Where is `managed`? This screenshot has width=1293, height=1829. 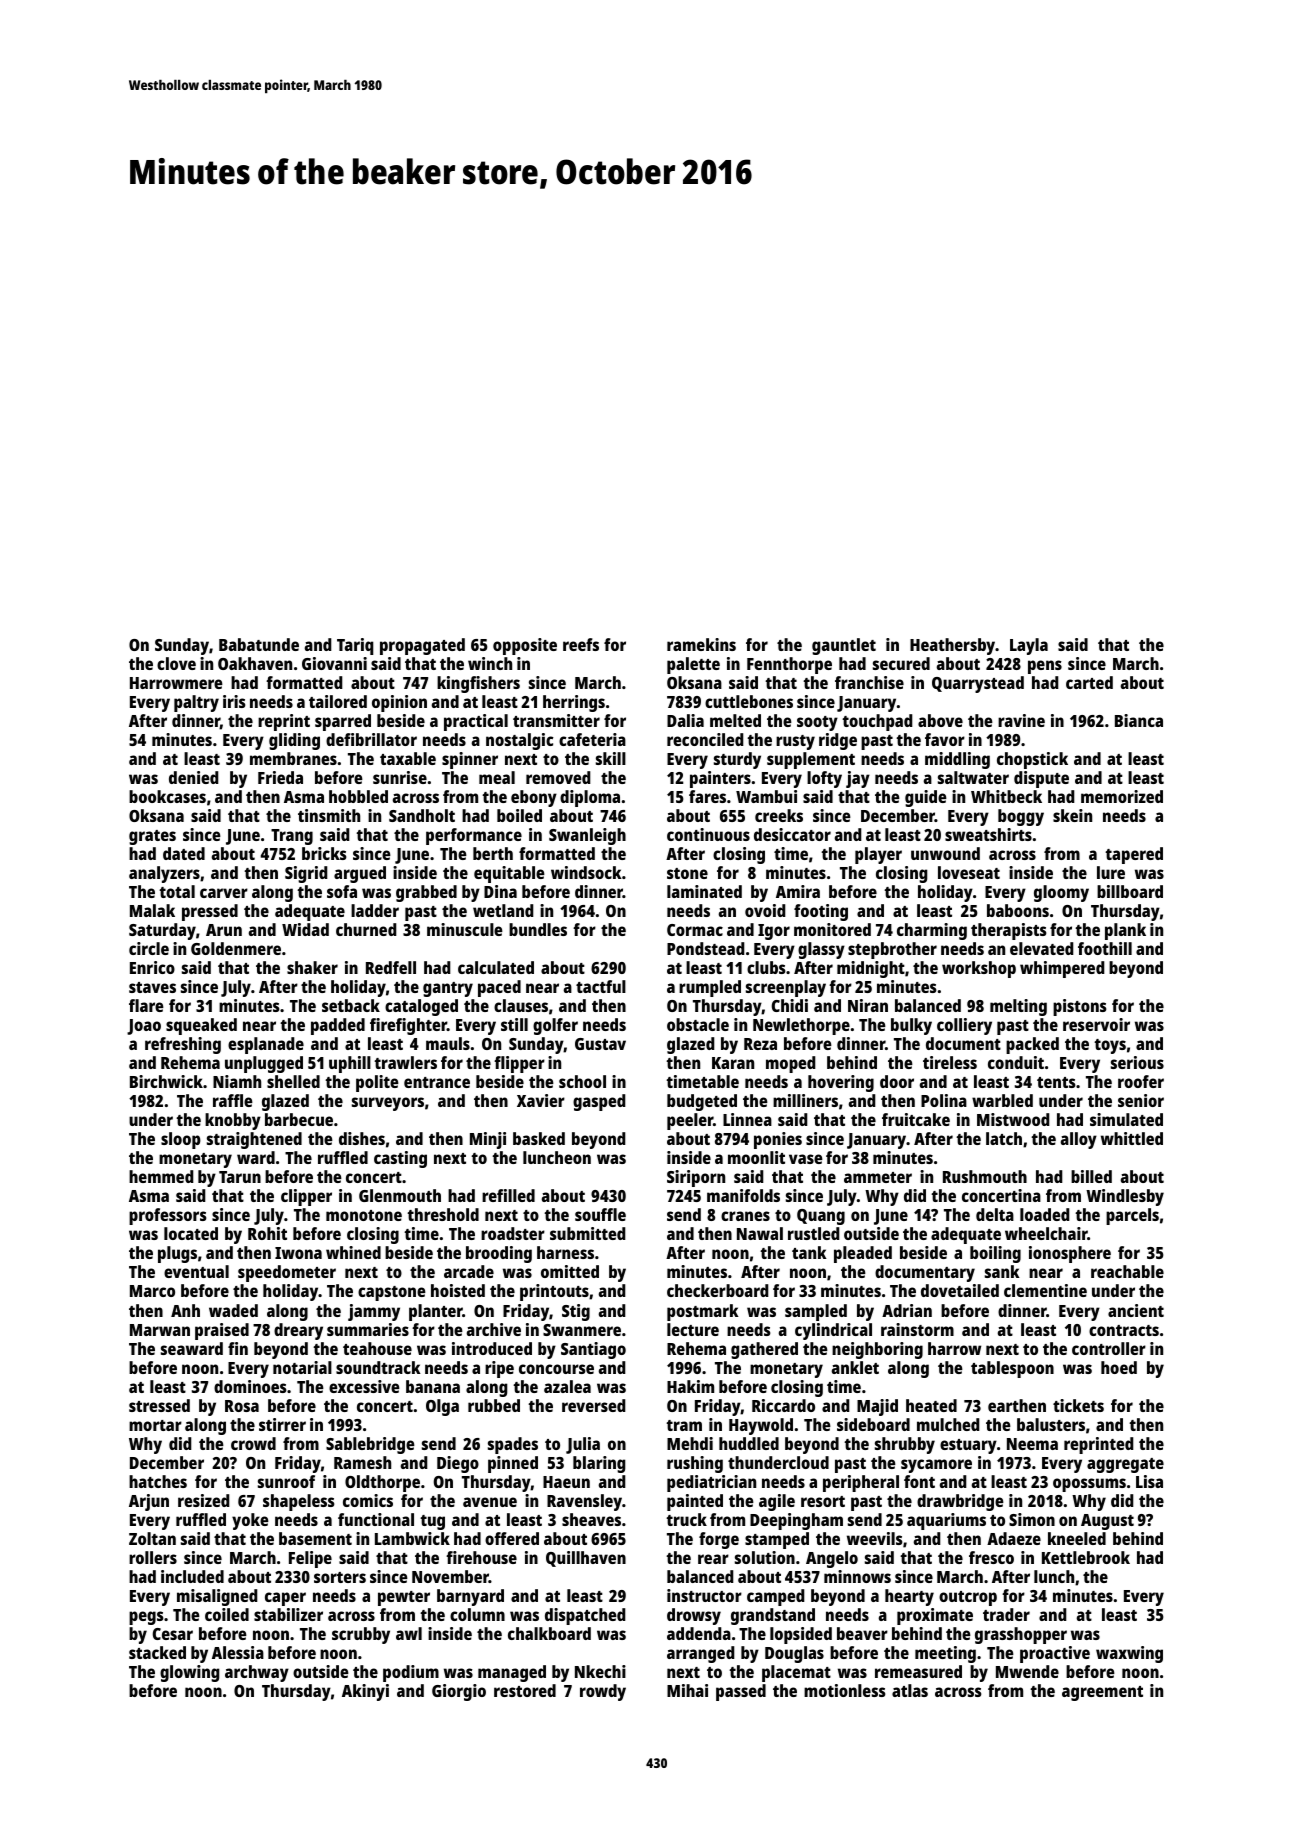 managed is located at coordinates (512, 1673).
